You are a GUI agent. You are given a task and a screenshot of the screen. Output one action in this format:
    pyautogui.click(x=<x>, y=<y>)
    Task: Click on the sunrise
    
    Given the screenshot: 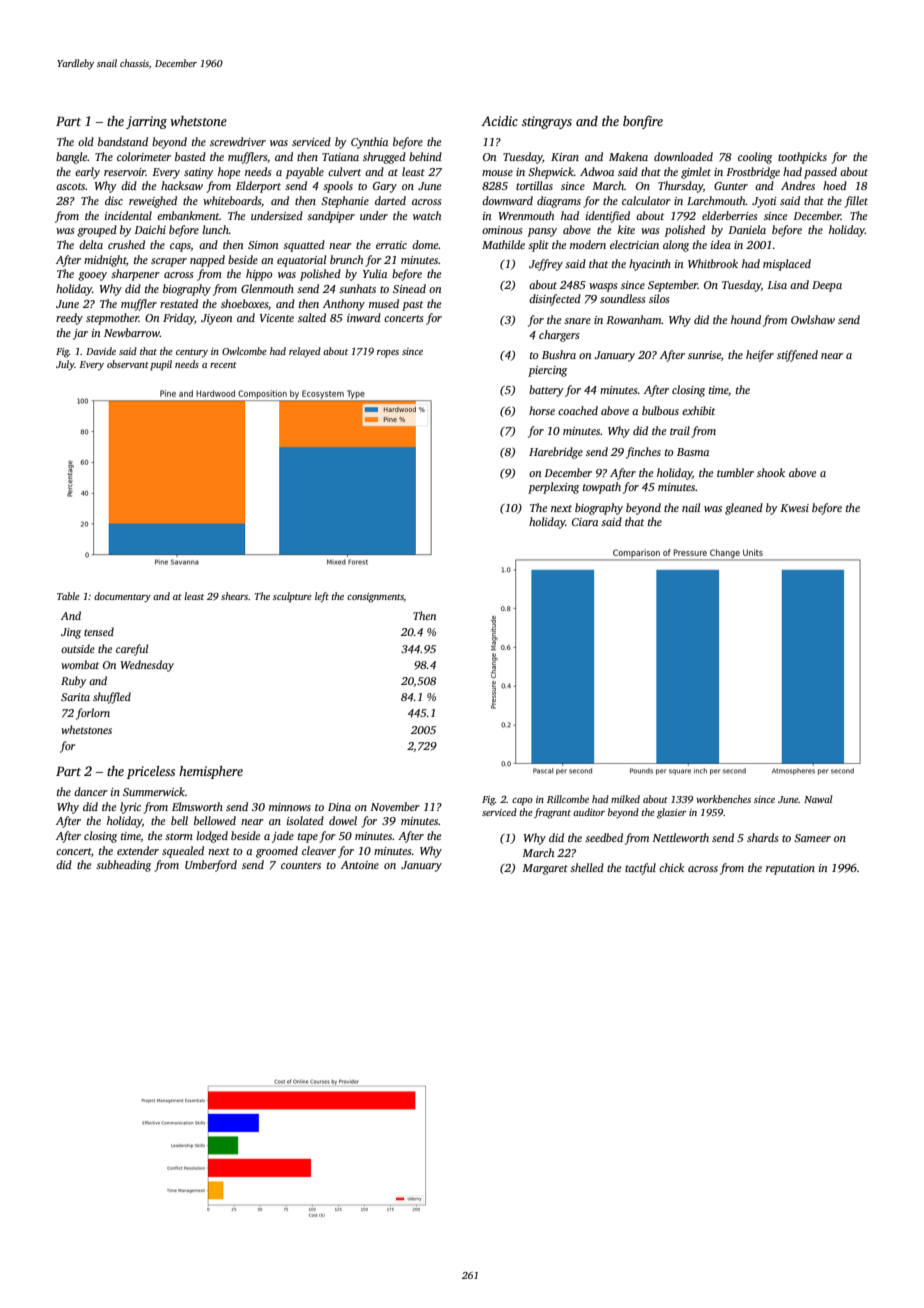 What is the action you would take?
    pyautogui.click(x=704, y=355)
